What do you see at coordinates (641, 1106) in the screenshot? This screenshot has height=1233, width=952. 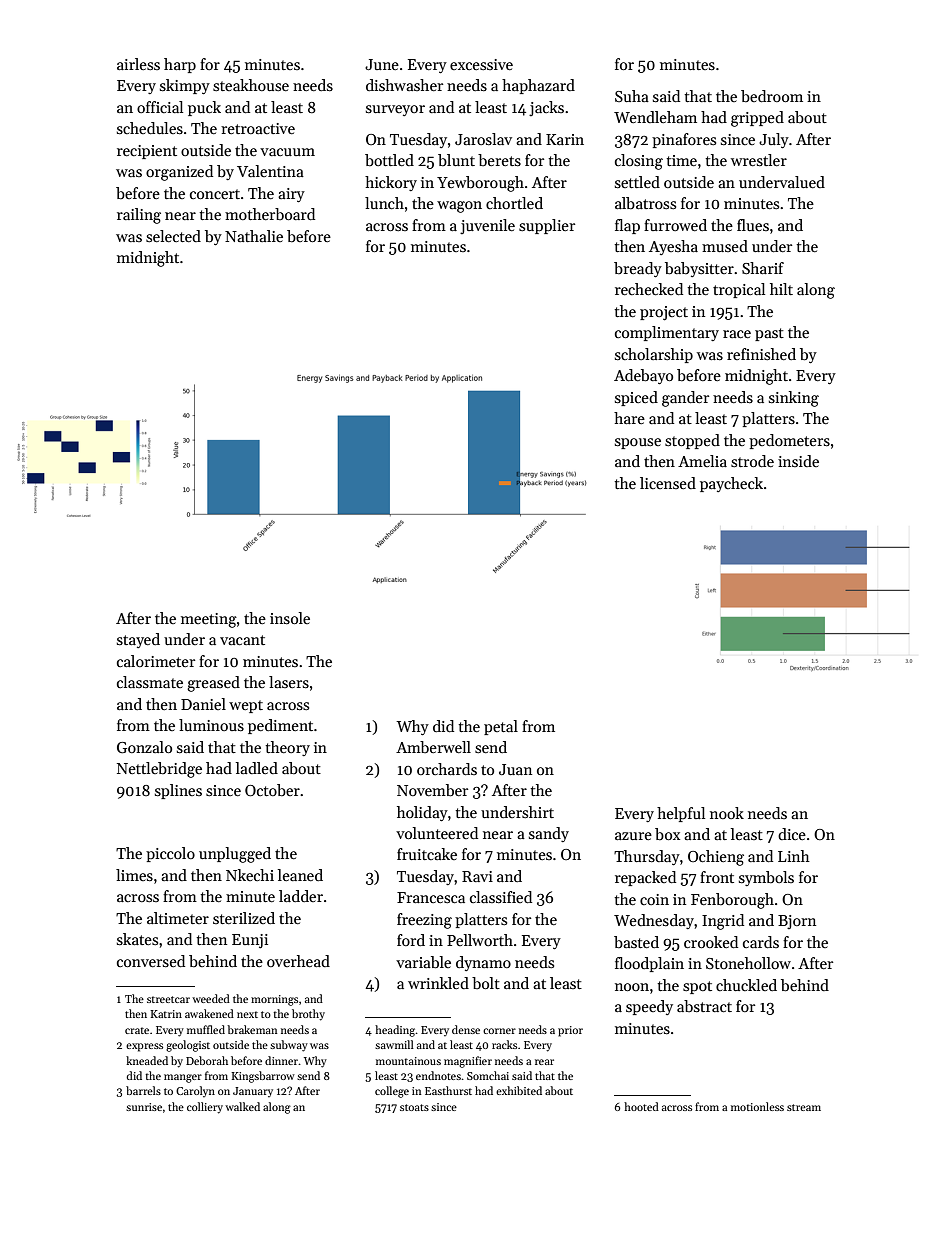 I see `hooted` at bounding box center [641, 1106].
